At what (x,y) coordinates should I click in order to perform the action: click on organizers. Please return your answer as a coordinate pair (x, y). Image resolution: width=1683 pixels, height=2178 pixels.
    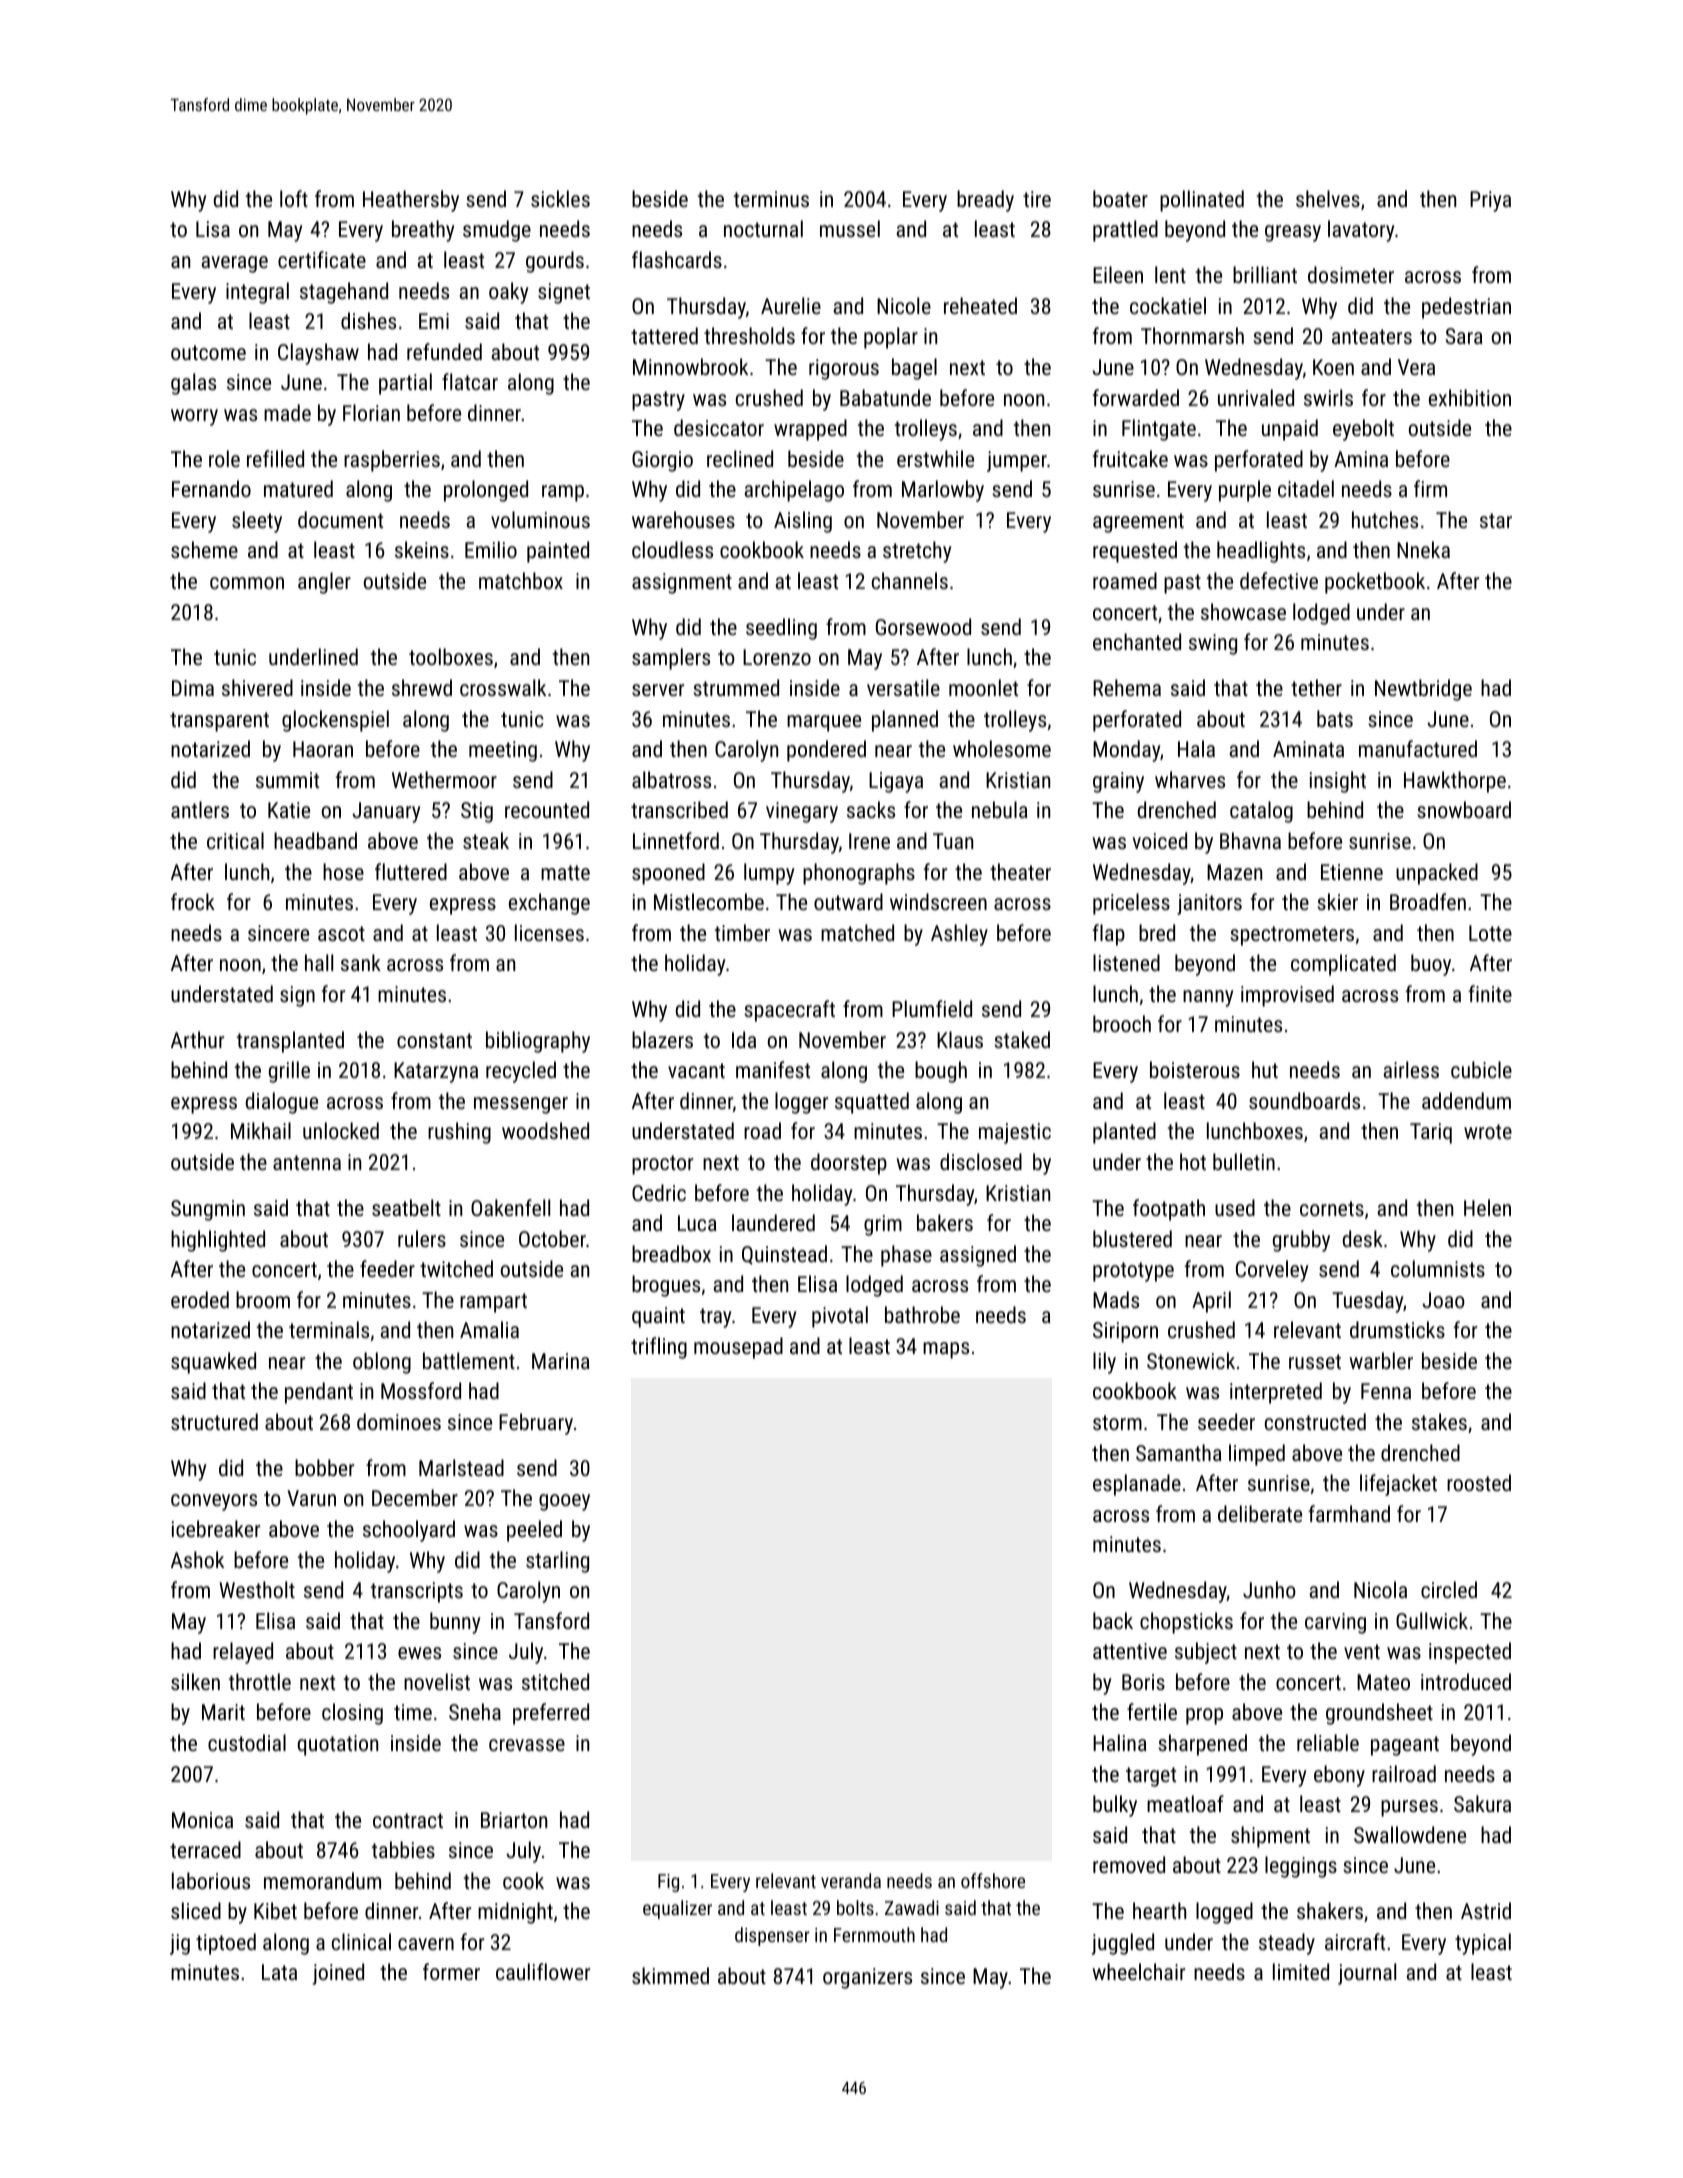
    Looking at the image, I should click on (867, 1978).
